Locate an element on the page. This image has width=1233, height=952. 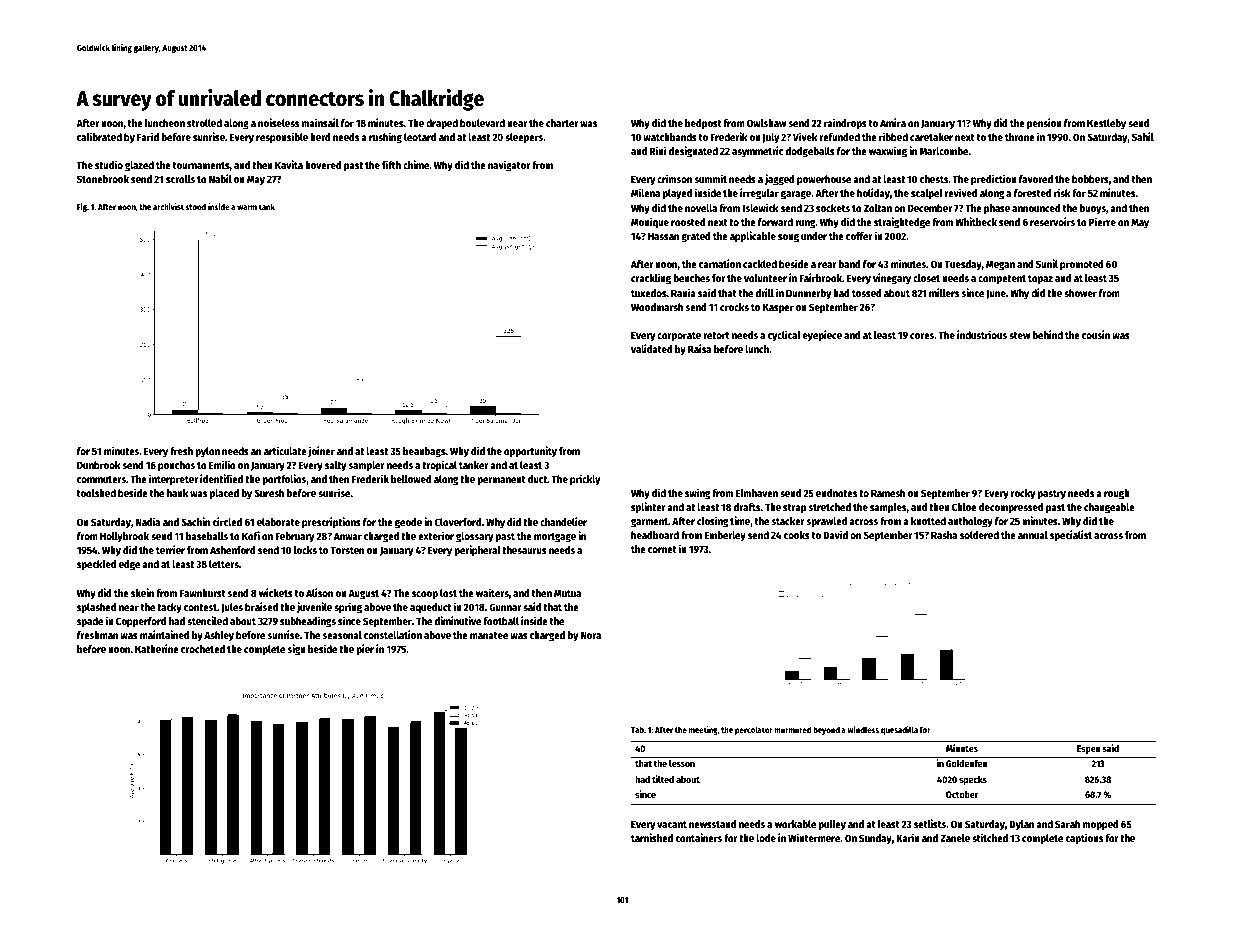
bedpost is located at coordinates (703, 124).
